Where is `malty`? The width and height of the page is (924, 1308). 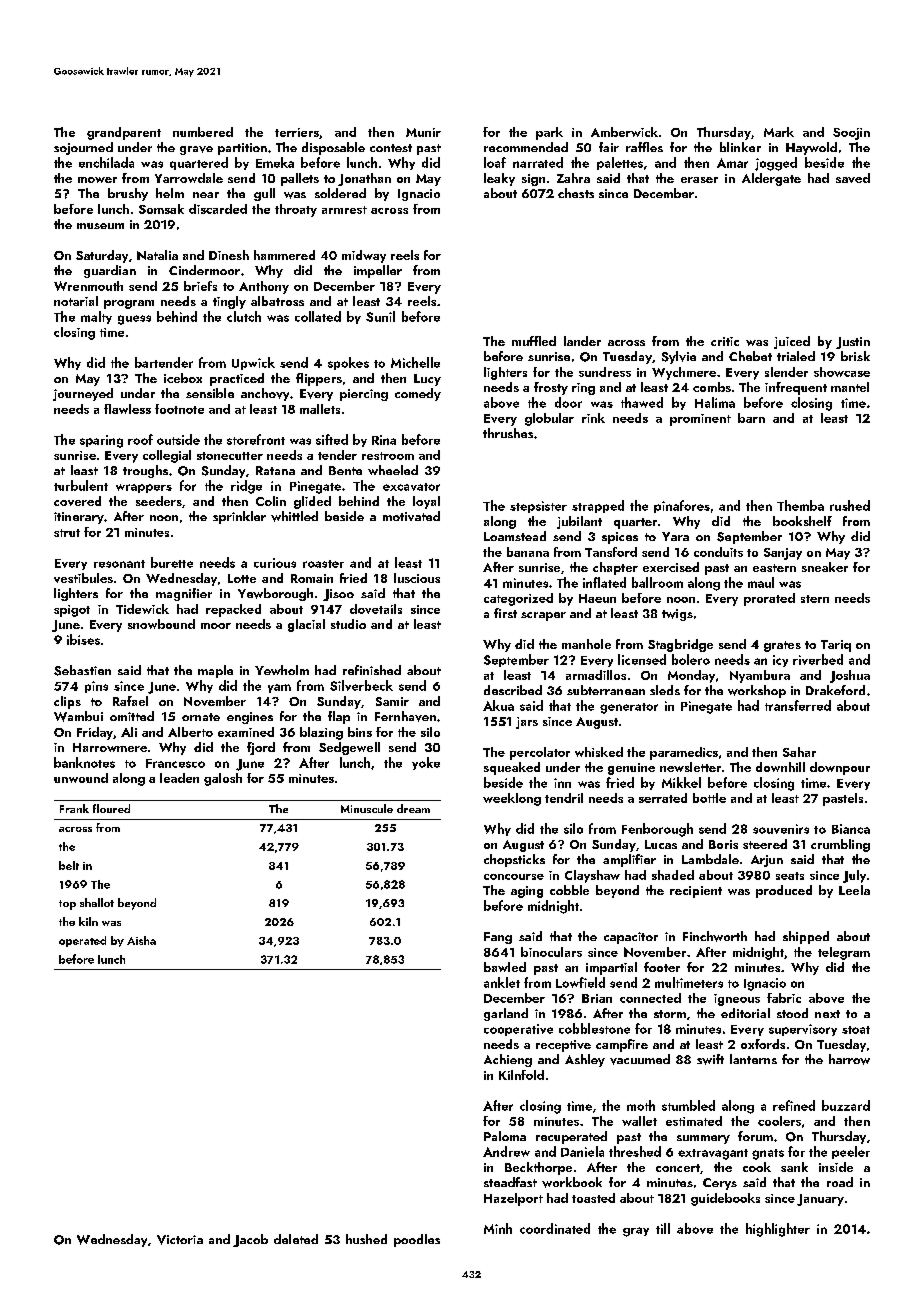 malty is located at coordinates (96, 317).
